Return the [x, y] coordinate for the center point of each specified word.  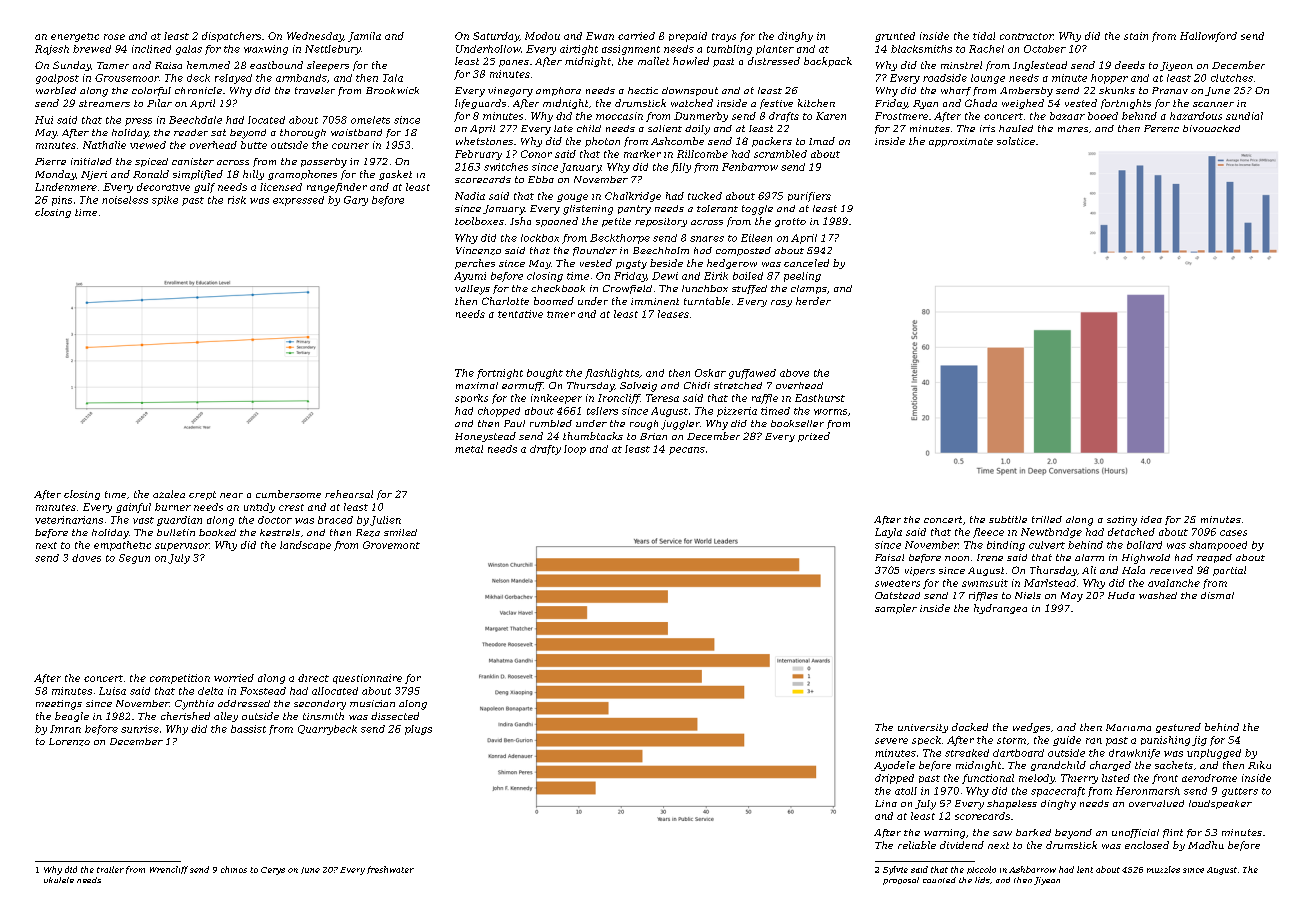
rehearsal [349, 494]
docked [970, 727]
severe [891, 741]
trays [724, 37]
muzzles [1163, 869]
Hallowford [1208, 37]
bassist [248, 729]
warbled [56, 90]
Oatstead [897, 595]
